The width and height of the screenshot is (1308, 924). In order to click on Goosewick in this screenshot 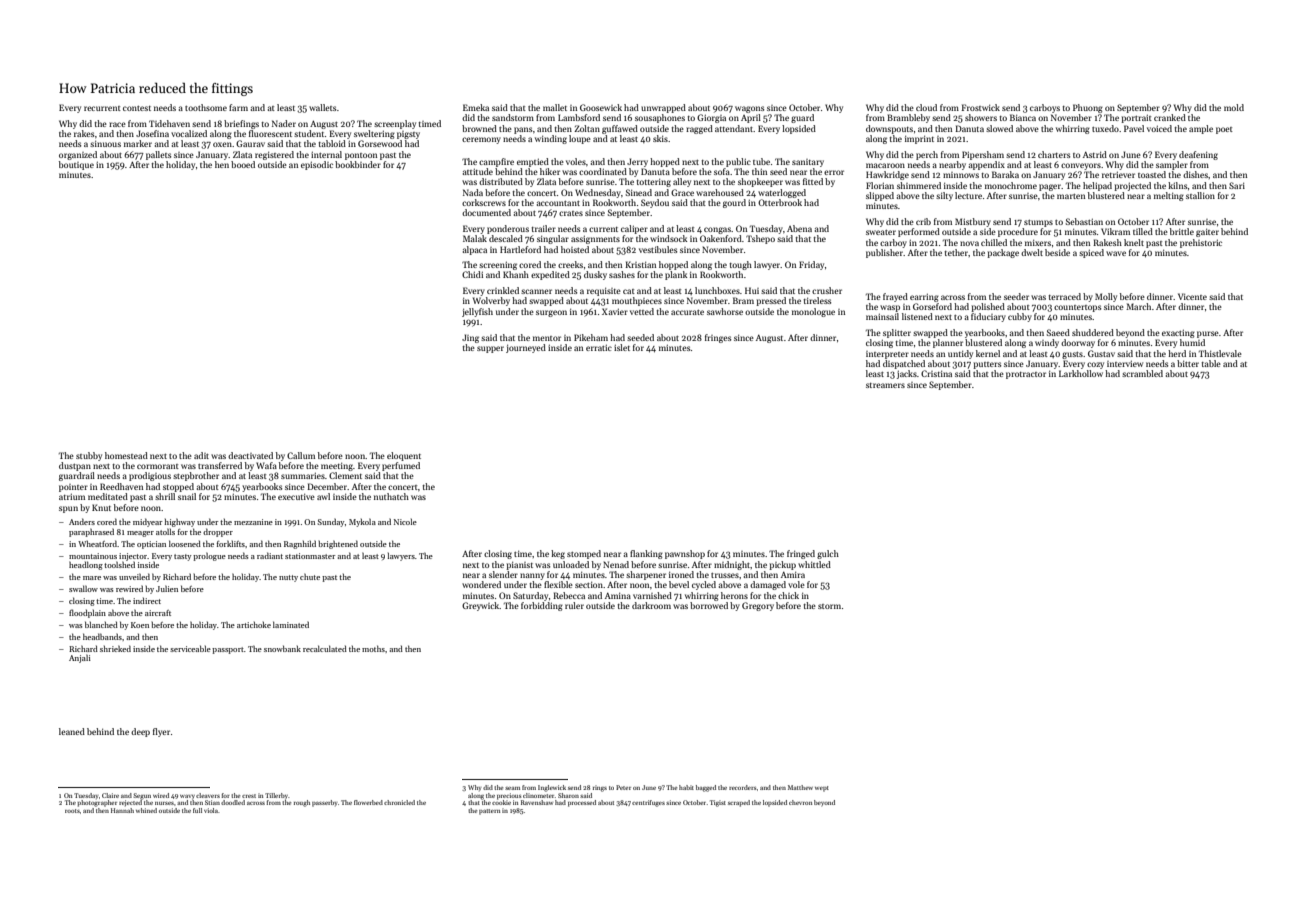, I will do `click(601, 107)`.
